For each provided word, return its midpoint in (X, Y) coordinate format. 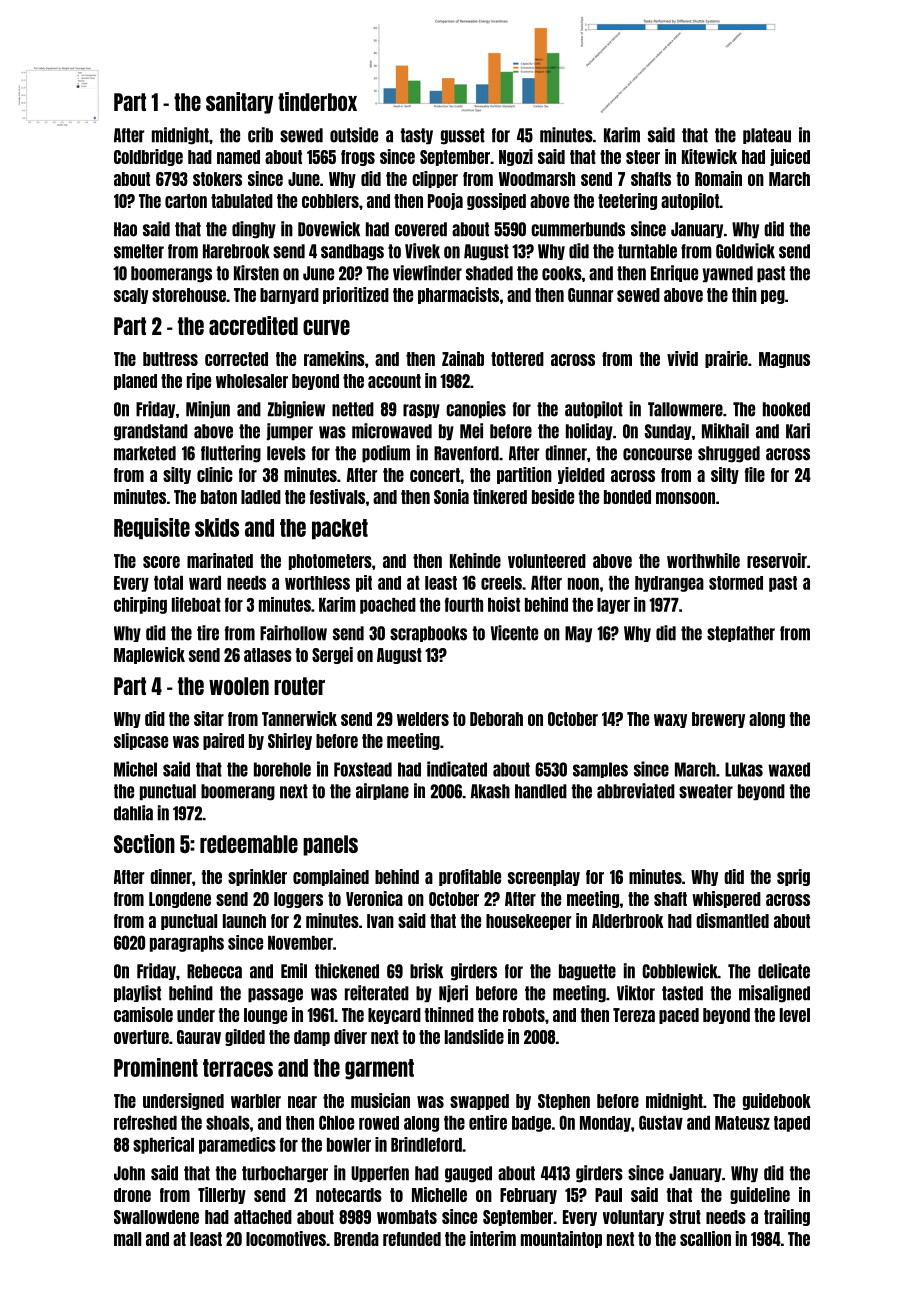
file (755, 474)
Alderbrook (627, 921)
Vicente (514, 633)
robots (524, 1015)
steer (643, 157)
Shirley (290, 741)
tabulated (242, 201)
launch (244, 921)
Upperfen (380, 1174)
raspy (421, 411)
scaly (131, 296)
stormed (736, 583)
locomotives (286, 1238)
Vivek (422, 251)
